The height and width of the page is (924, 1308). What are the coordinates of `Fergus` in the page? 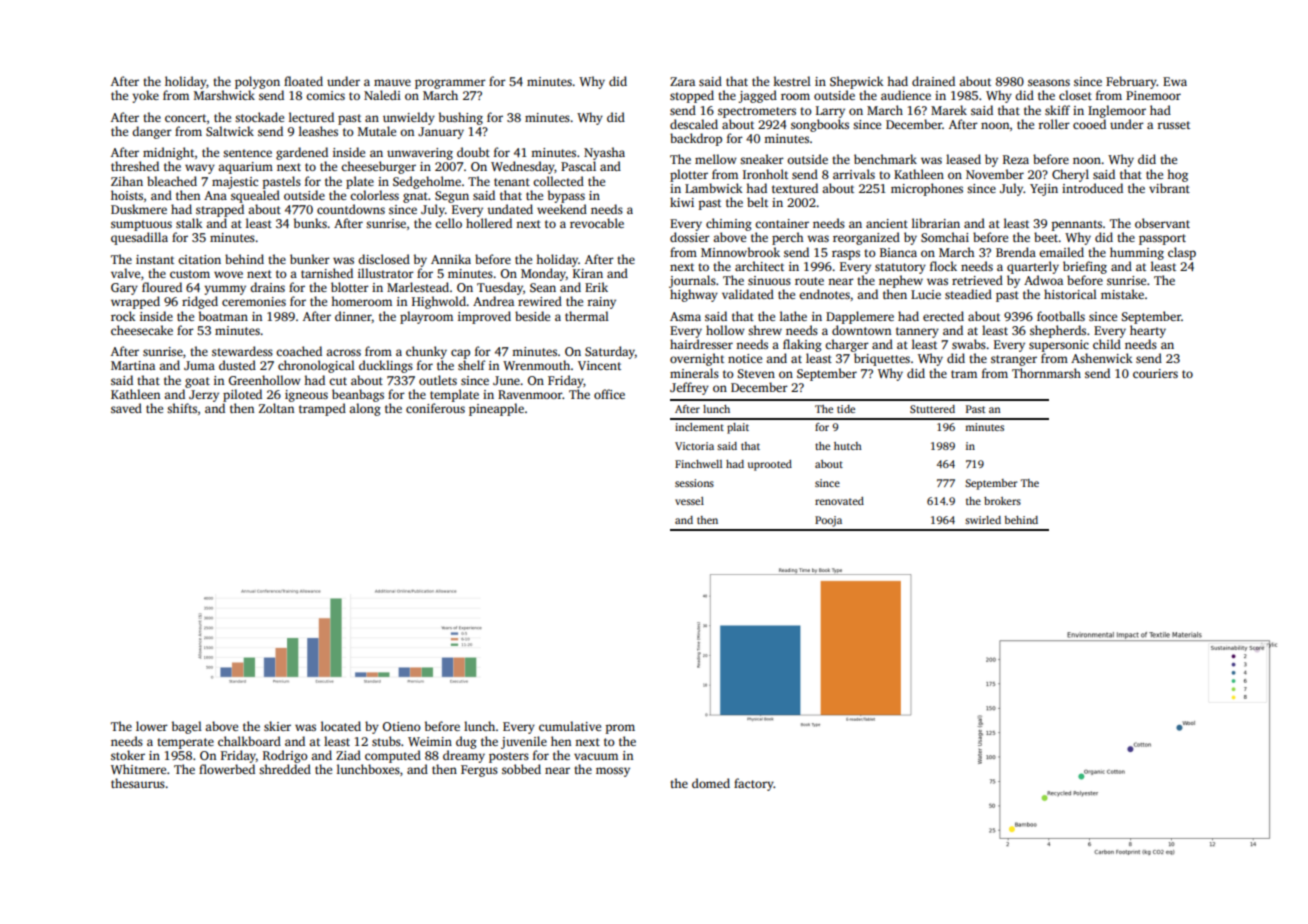 It's located at (479, 771).
